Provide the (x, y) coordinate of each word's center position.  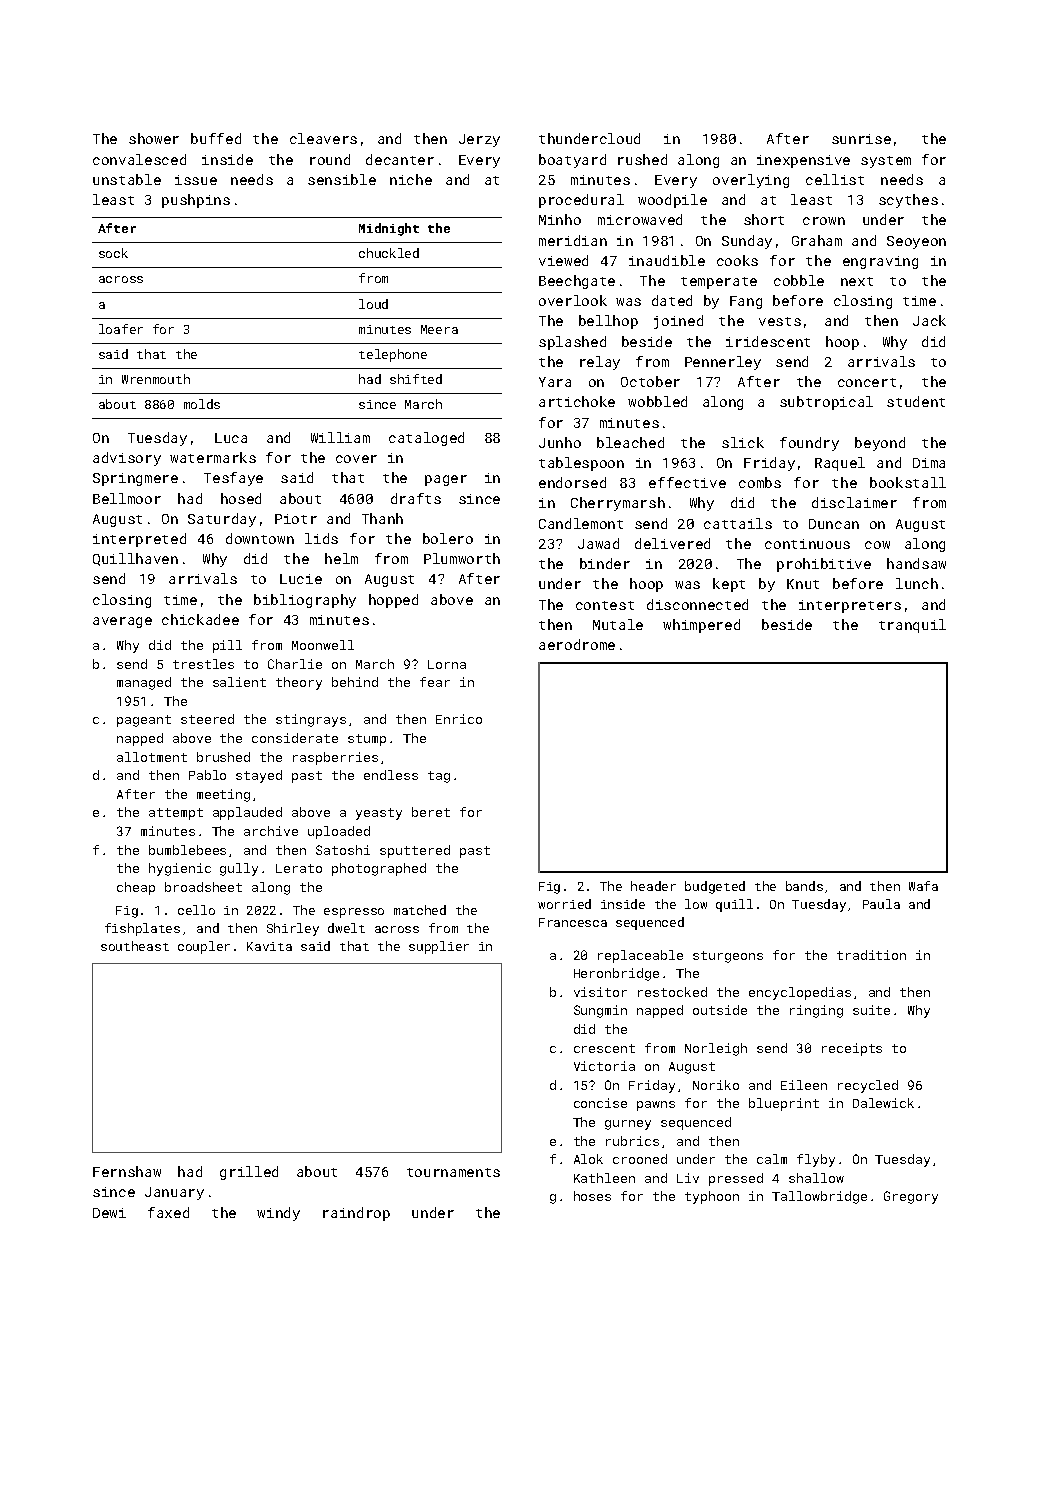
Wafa (923, 886)
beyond (880, 444)
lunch (917, 583)
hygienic (180, 869)
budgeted (715, 887)
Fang (746, 302)
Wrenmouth (156, 379)
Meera (439, 329)
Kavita (269, 946)
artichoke (577, 401)
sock (113, 253)
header (653, 886)
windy (278, 1214)
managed (144, 683)
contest (605, 605)
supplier (439, 947)
